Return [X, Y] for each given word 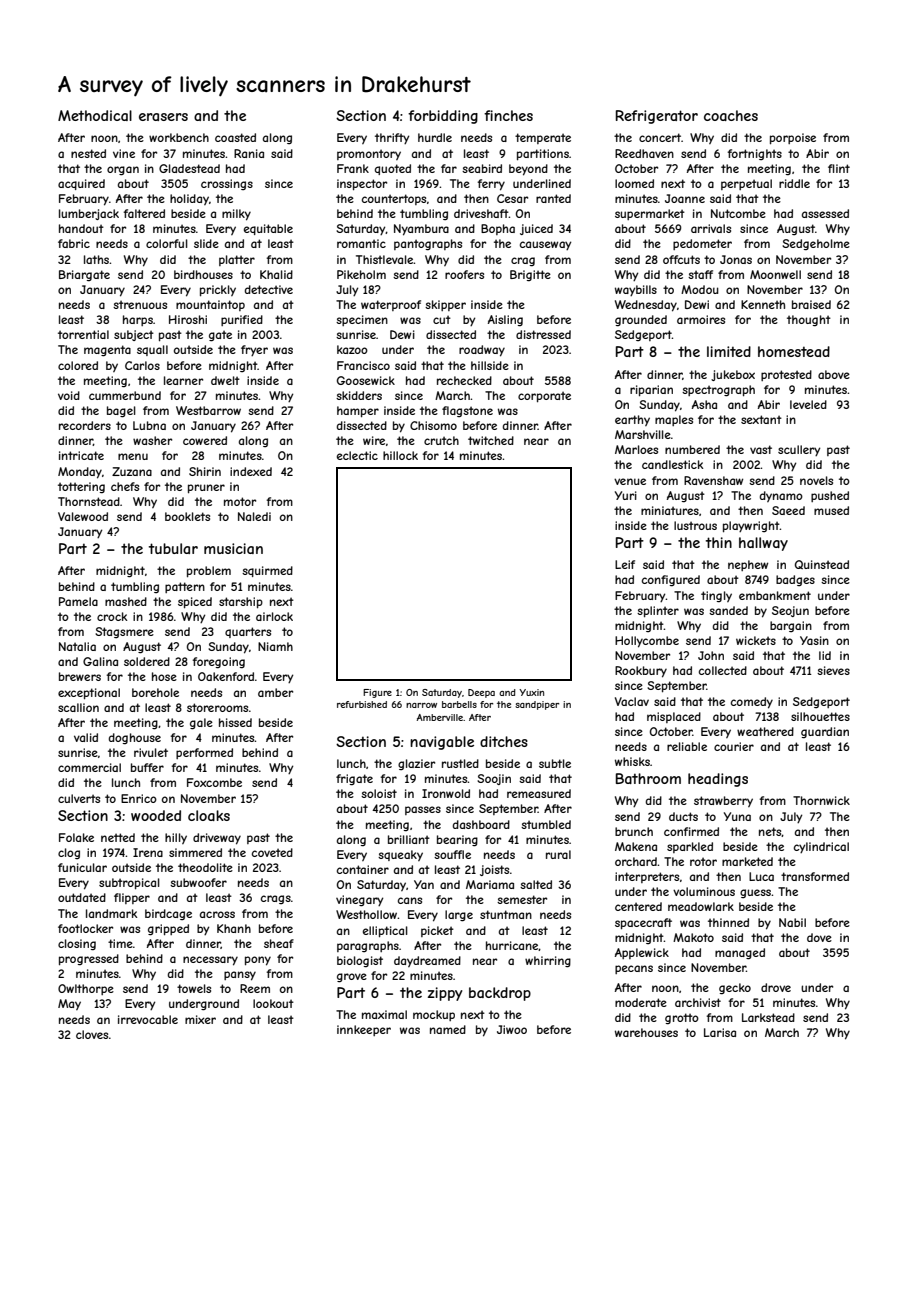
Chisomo [433, 425]
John [711, 655]
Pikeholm [361, 274]
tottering [81, 487]
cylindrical [821, 847]
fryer [254, 350]
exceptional [89, 693]
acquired [81, 184]
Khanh [234, 928]
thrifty [392, 138]
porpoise [793, 138]
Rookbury [641, 672]
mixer [200, 1019]
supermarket [650, 214]
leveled [808, 404]
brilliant [409, 839]
